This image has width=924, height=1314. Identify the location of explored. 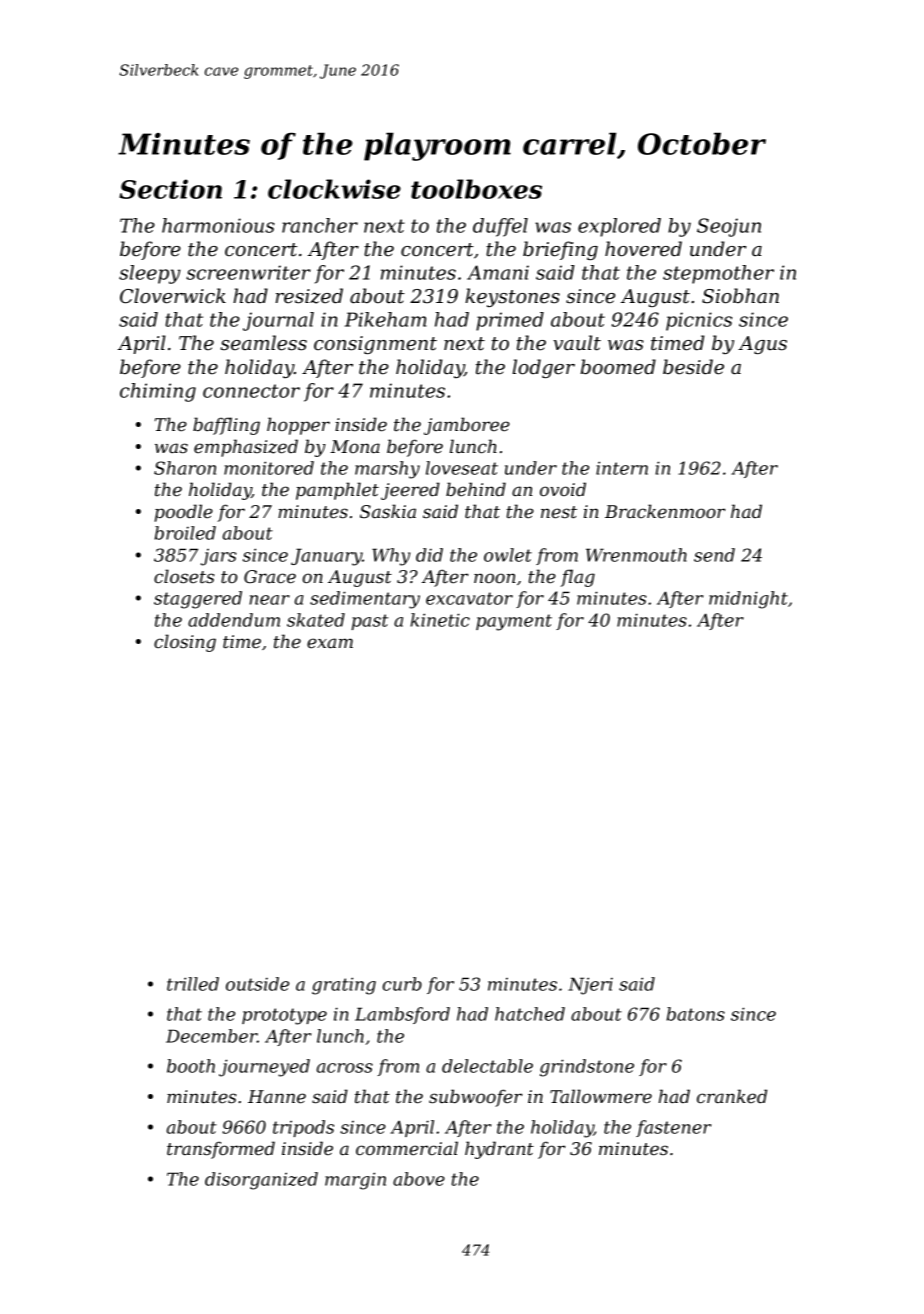
(619, 227).
